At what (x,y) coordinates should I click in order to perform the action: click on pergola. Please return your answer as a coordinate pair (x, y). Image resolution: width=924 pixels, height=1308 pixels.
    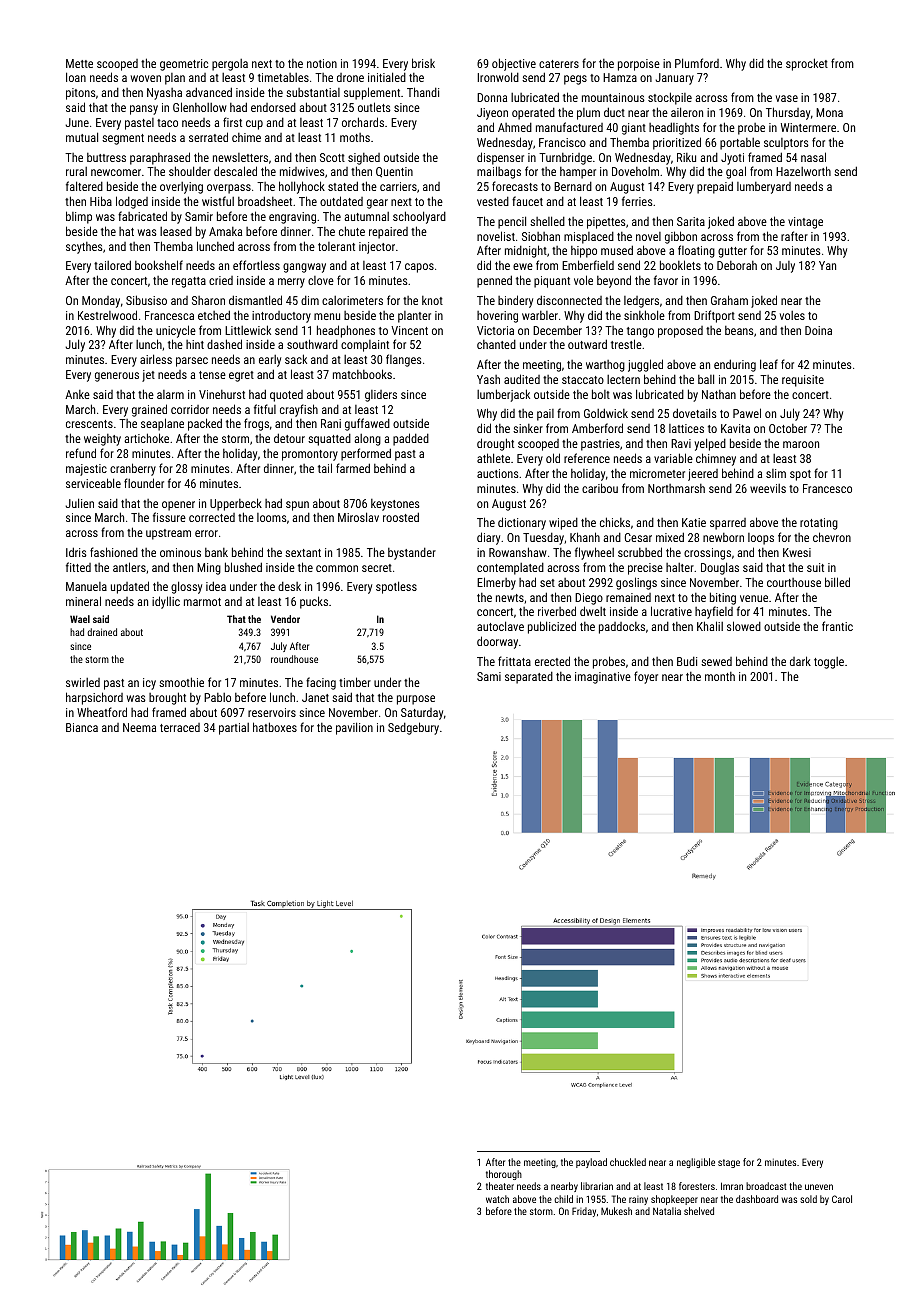
    Looking at the image, I should click on (230, 65).
